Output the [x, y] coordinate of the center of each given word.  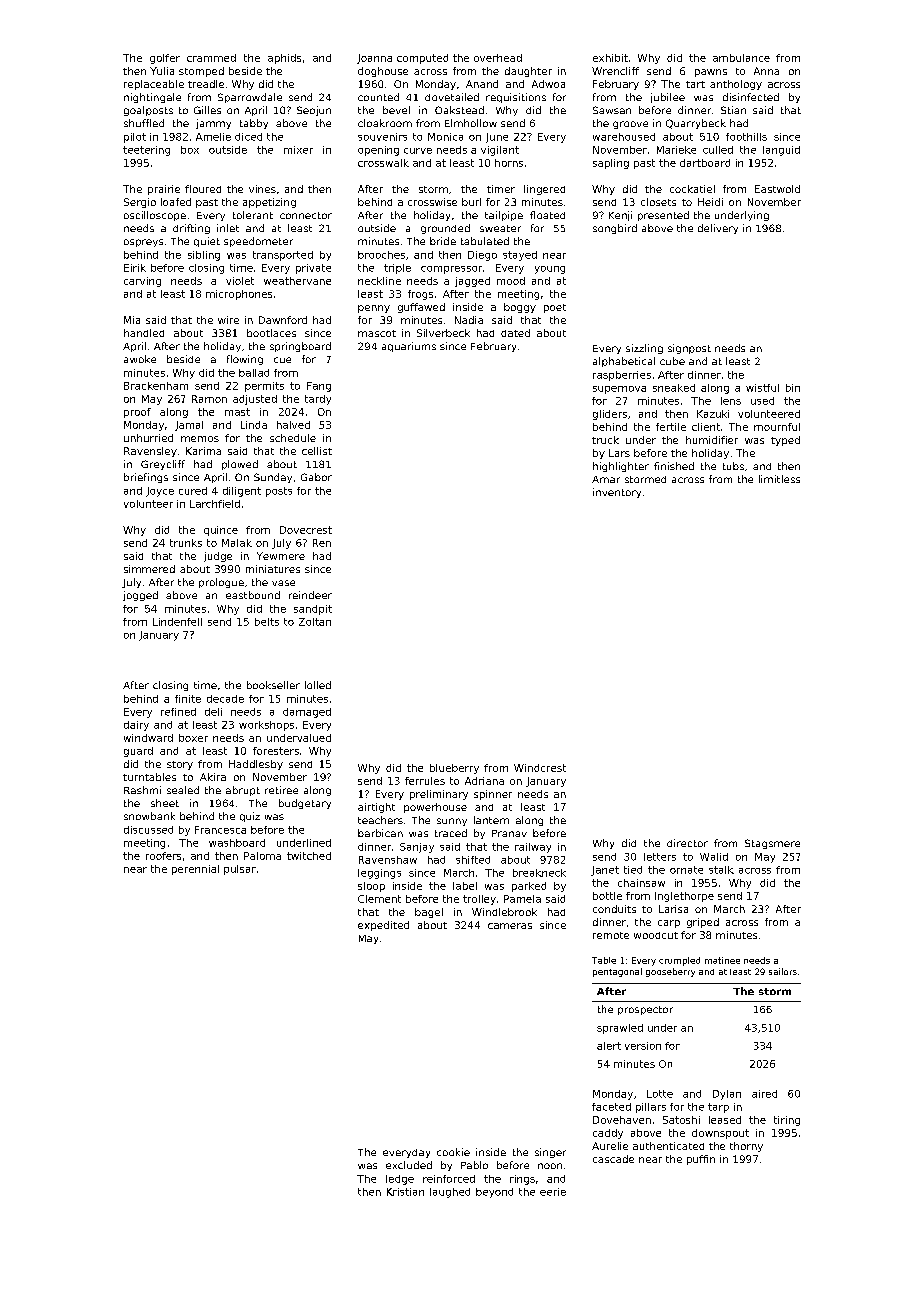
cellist [317, 451]
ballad [254, 373]
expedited [383, 926]
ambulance [741, 58]
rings [522, 1180]
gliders [610, 415]
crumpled [679, 961]
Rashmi [142, 790]
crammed [211, 58]
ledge [400, 1180]
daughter [528, 72]
